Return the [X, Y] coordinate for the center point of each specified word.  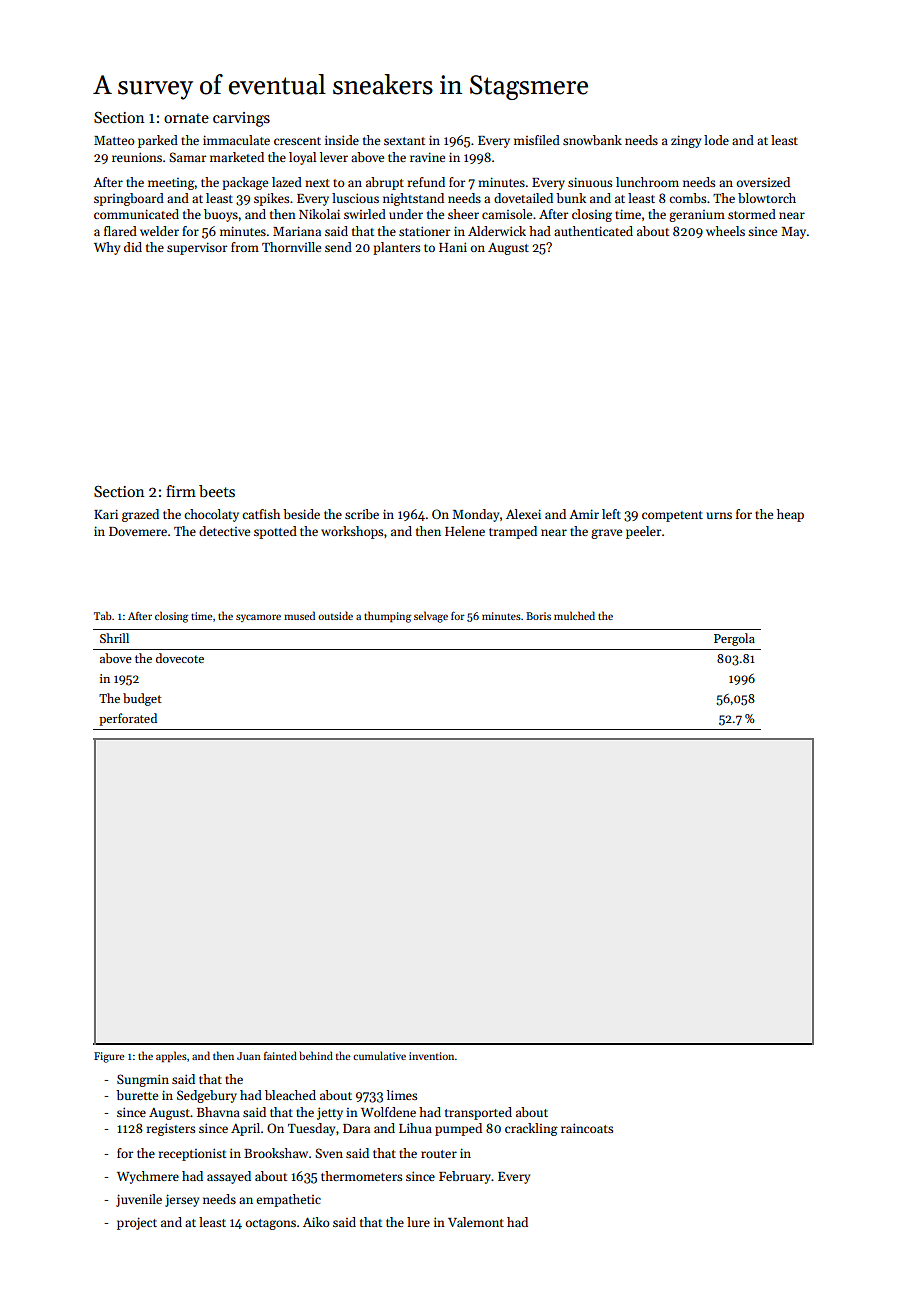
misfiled [537, 140]
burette [137, 1095]
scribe [362, 514]
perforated [128, 719]
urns [719, 515]
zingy [686, 141]
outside [335, 615]
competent [672, 516]
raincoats [587, 1128]
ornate [186, 118]
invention [431, 1056]
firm [181, 491]
